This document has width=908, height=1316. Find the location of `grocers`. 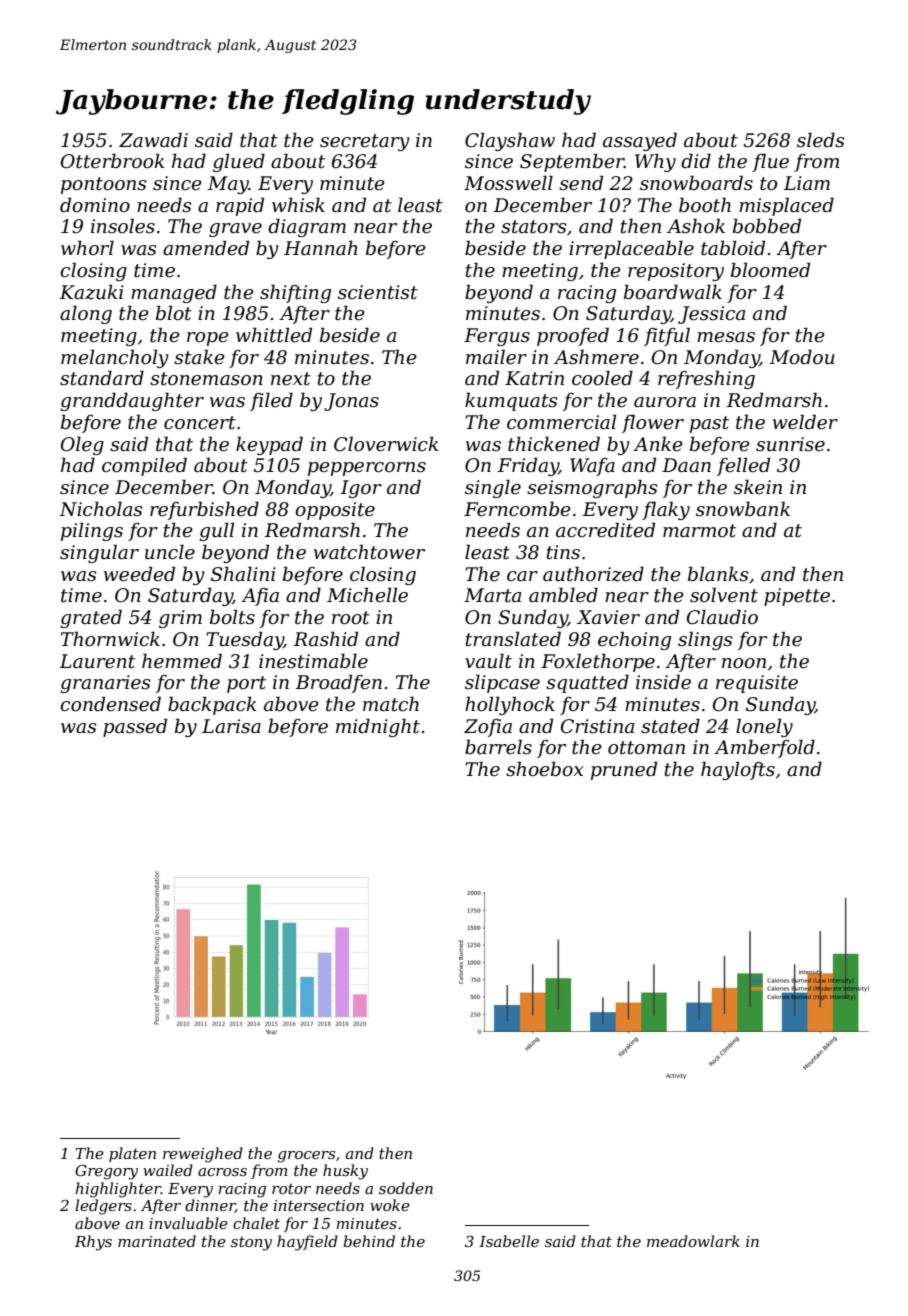

grocers is located at coordinates (306, 1157).
